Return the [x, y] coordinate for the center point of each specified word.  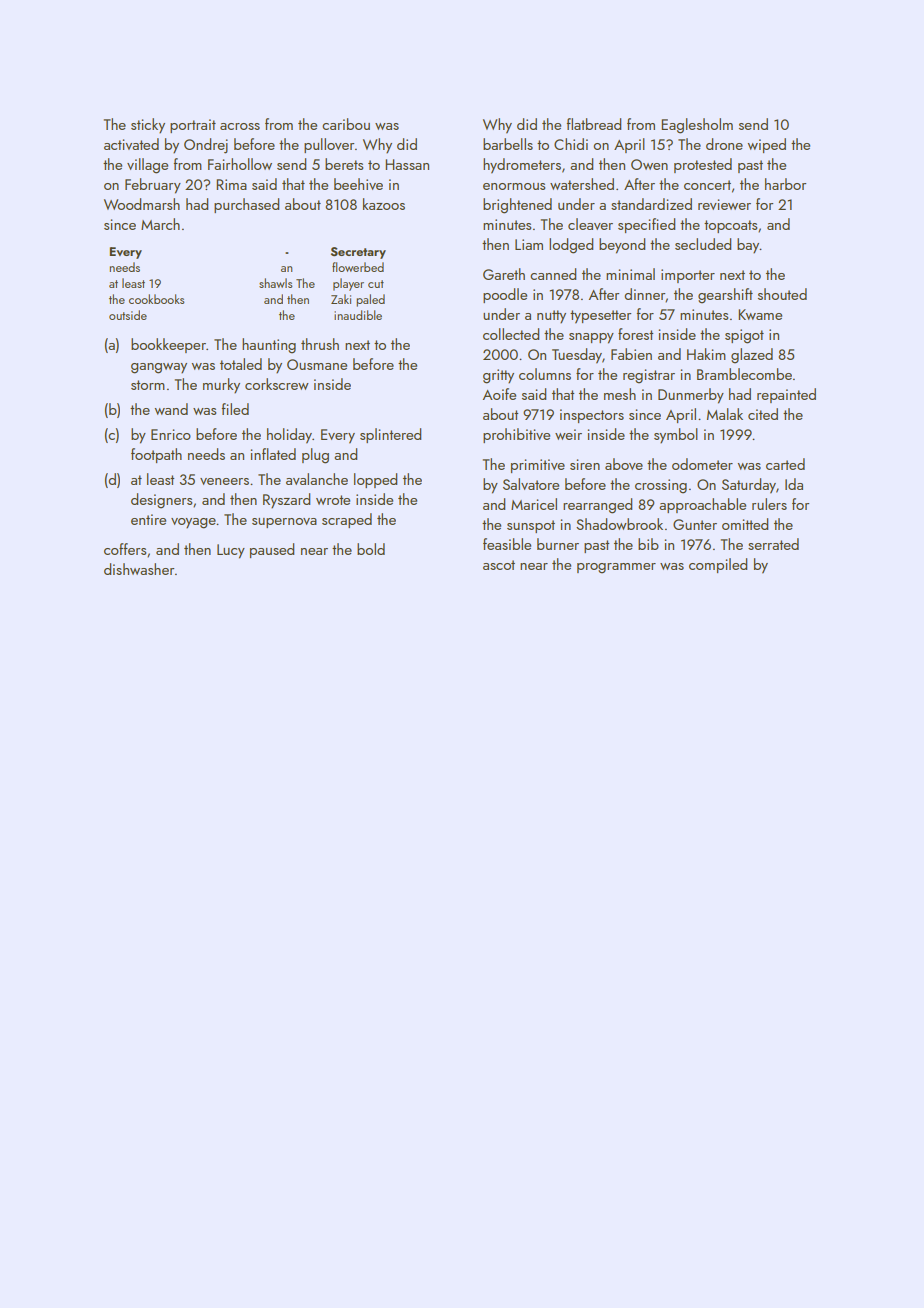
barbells [508, 144]
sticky [148, 126]
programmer [616, 568]
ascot [499, 565]
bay [748, 246]
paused [272, 550]
